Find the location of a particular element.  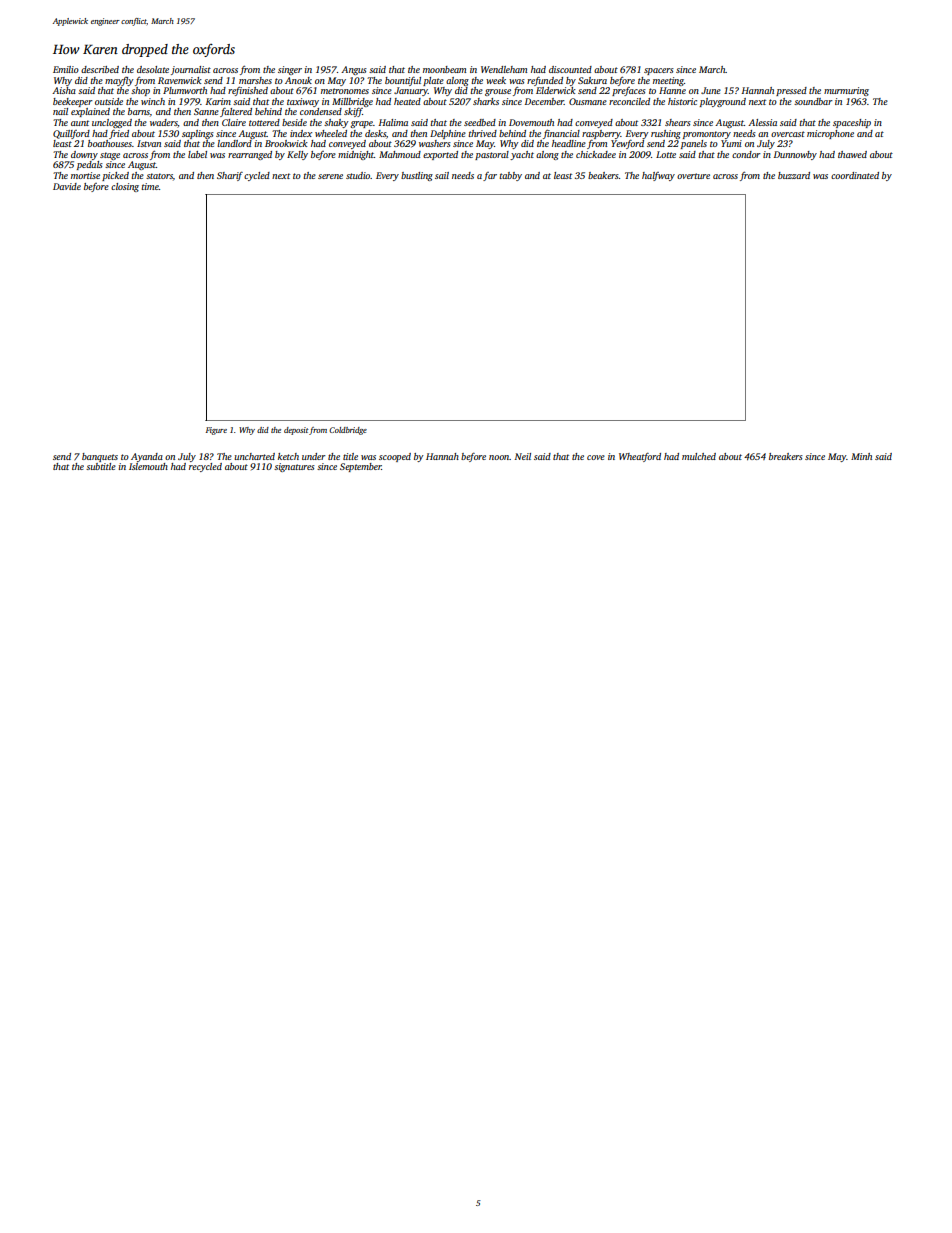

Davide is located at coordinates (67, 186).
